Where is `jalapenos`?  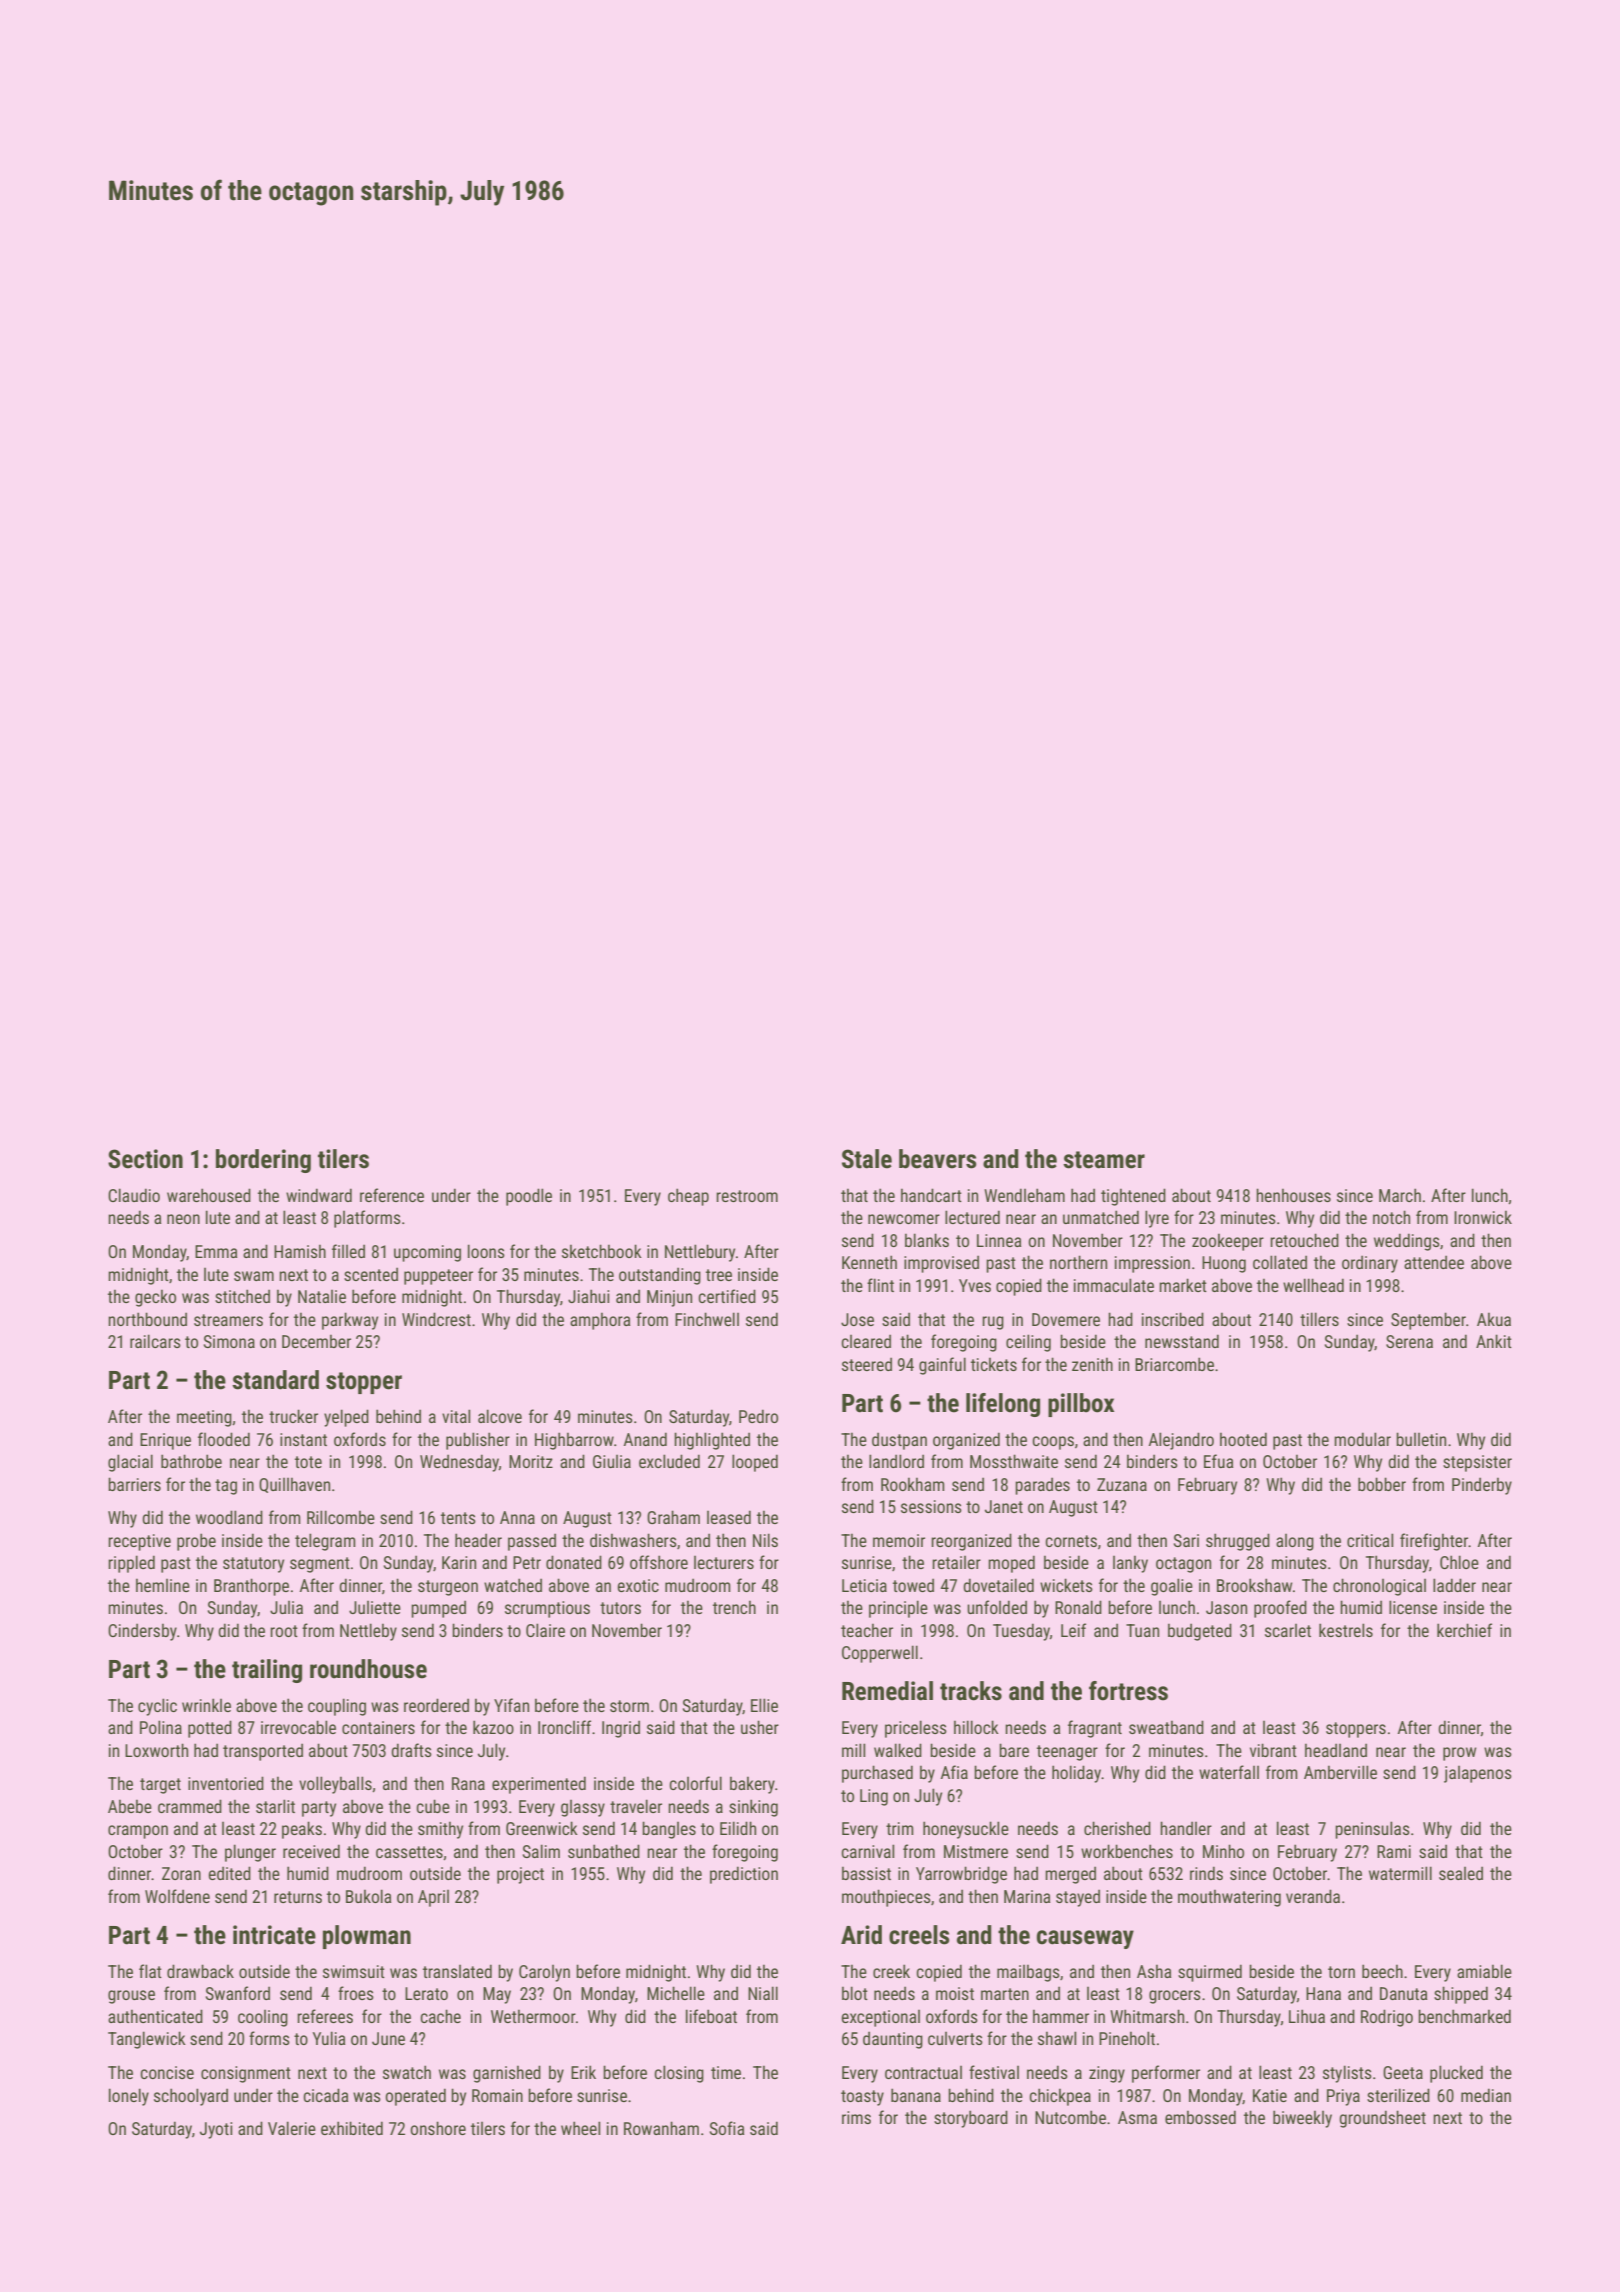 jalapenos is located at coordinates (1478, 1774).
